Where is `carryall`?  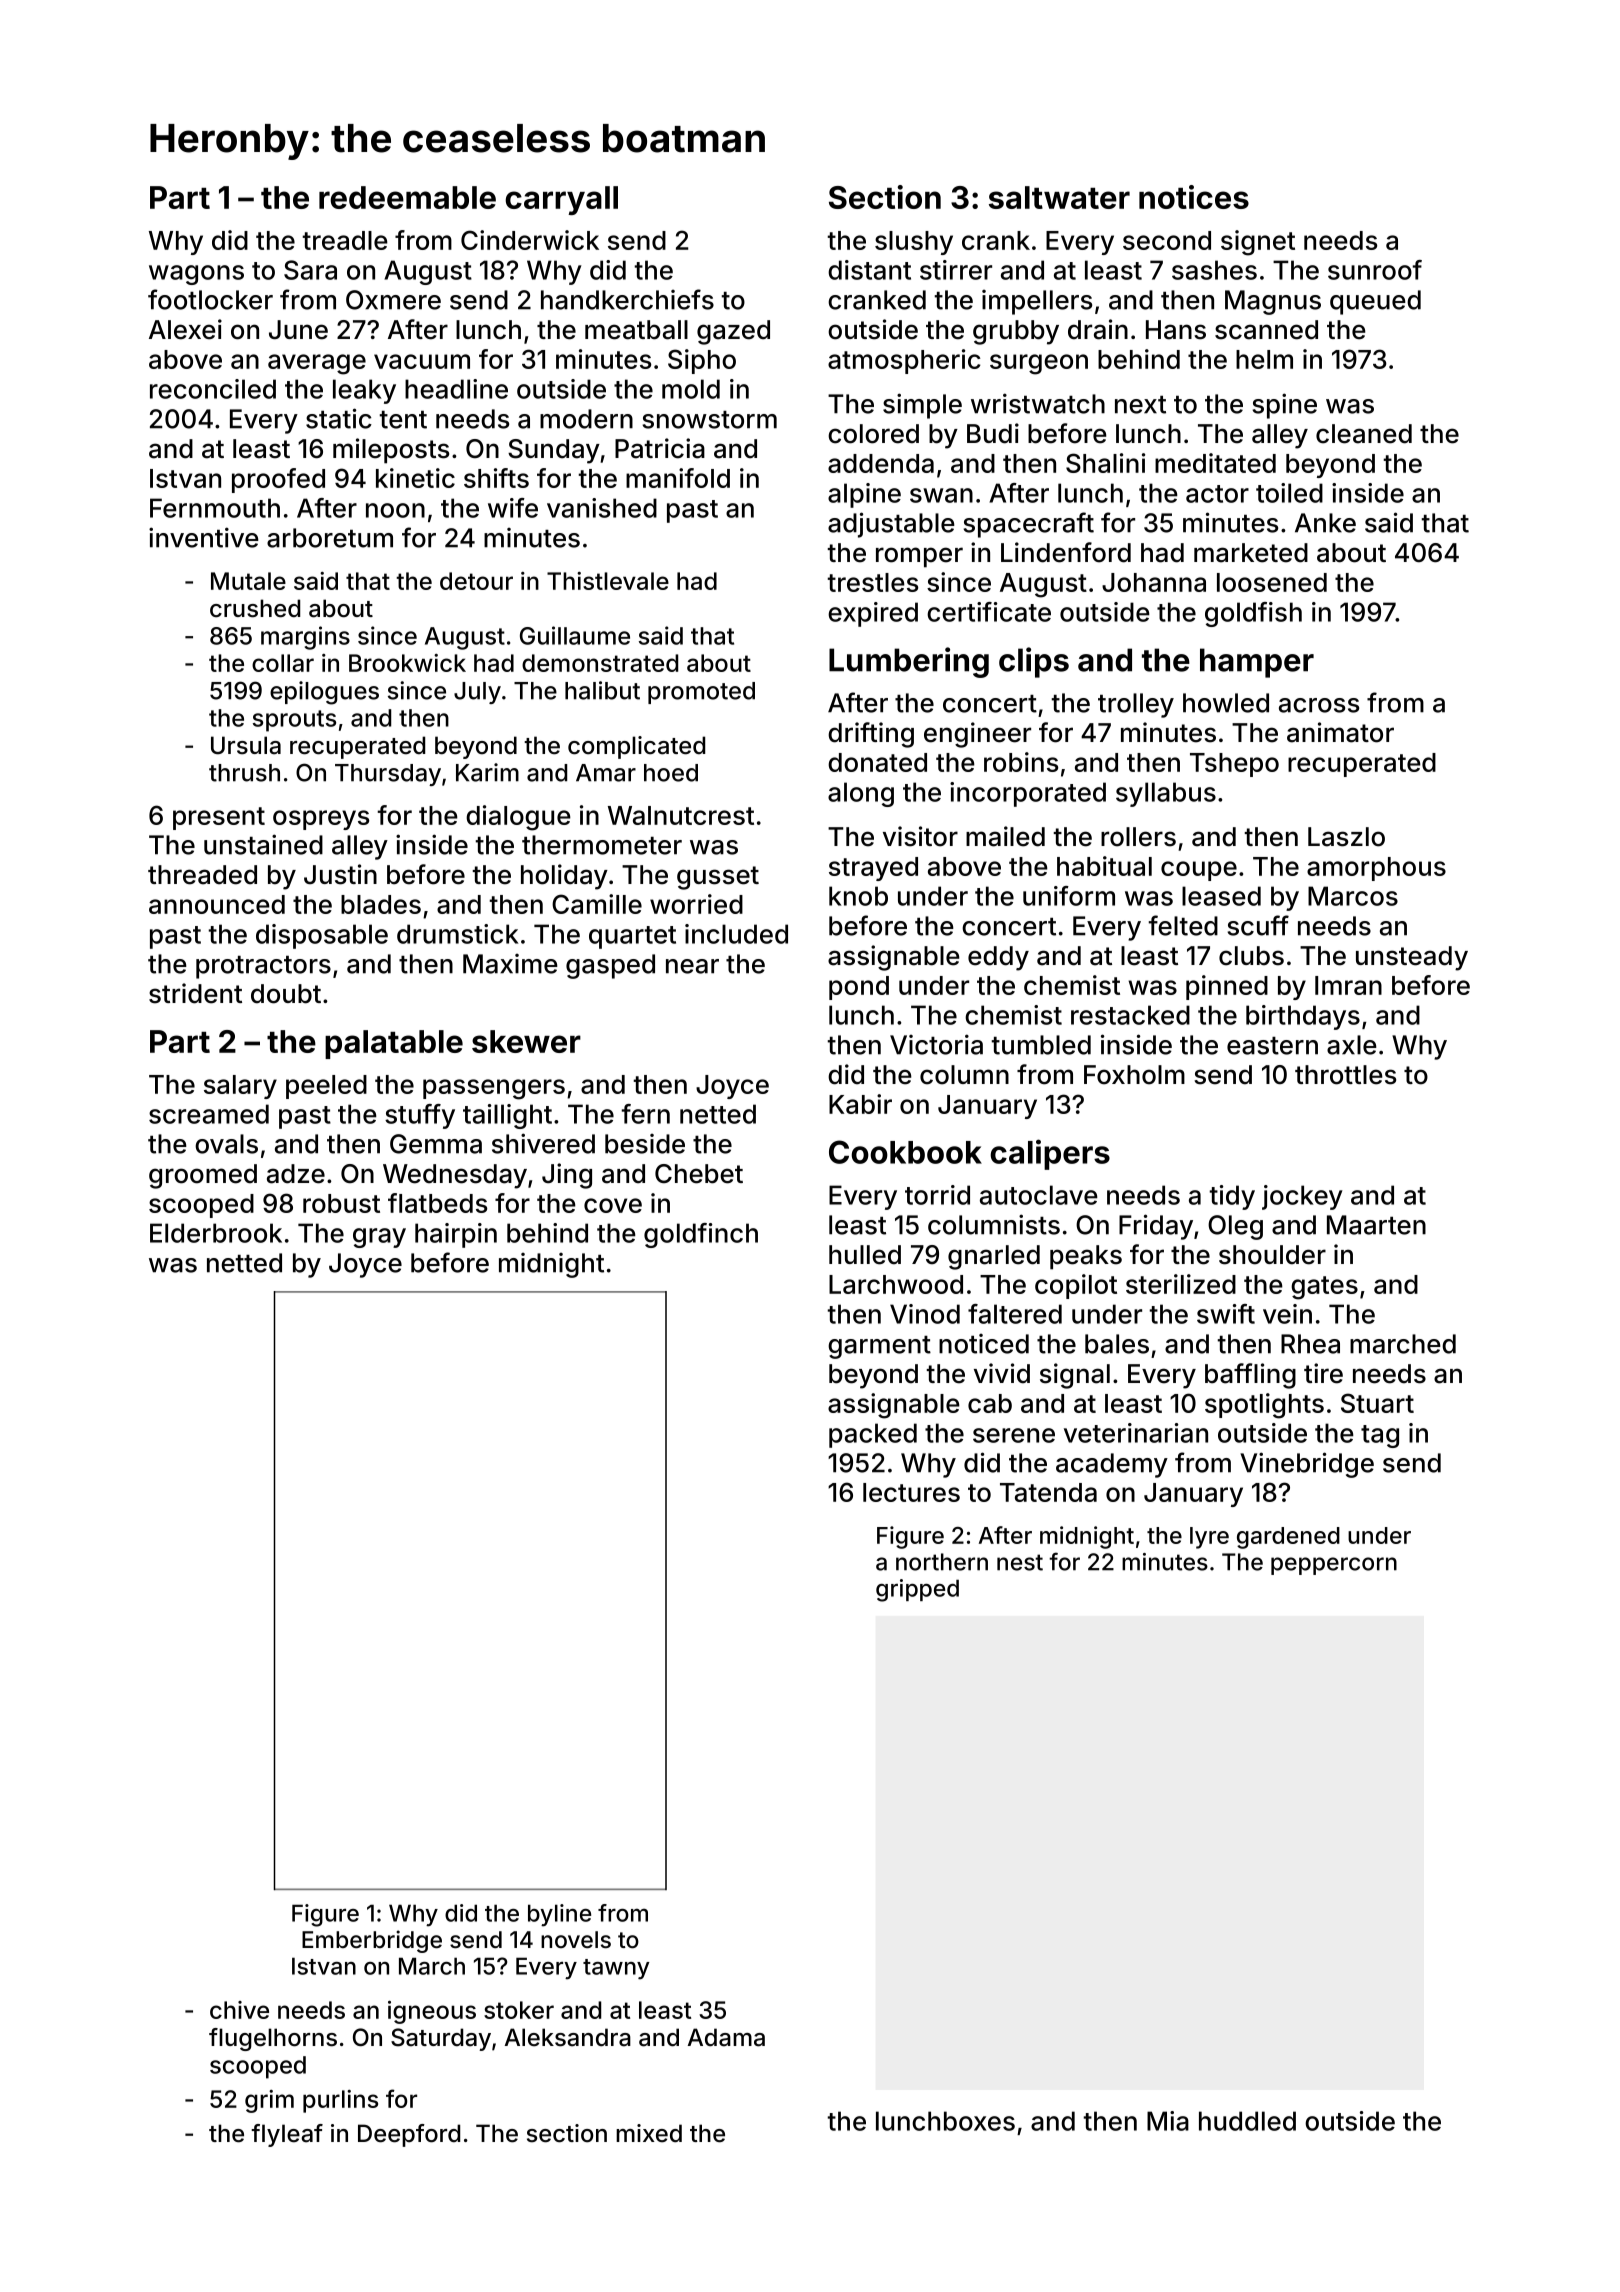 carryall is located at coordinates (561, 200).
